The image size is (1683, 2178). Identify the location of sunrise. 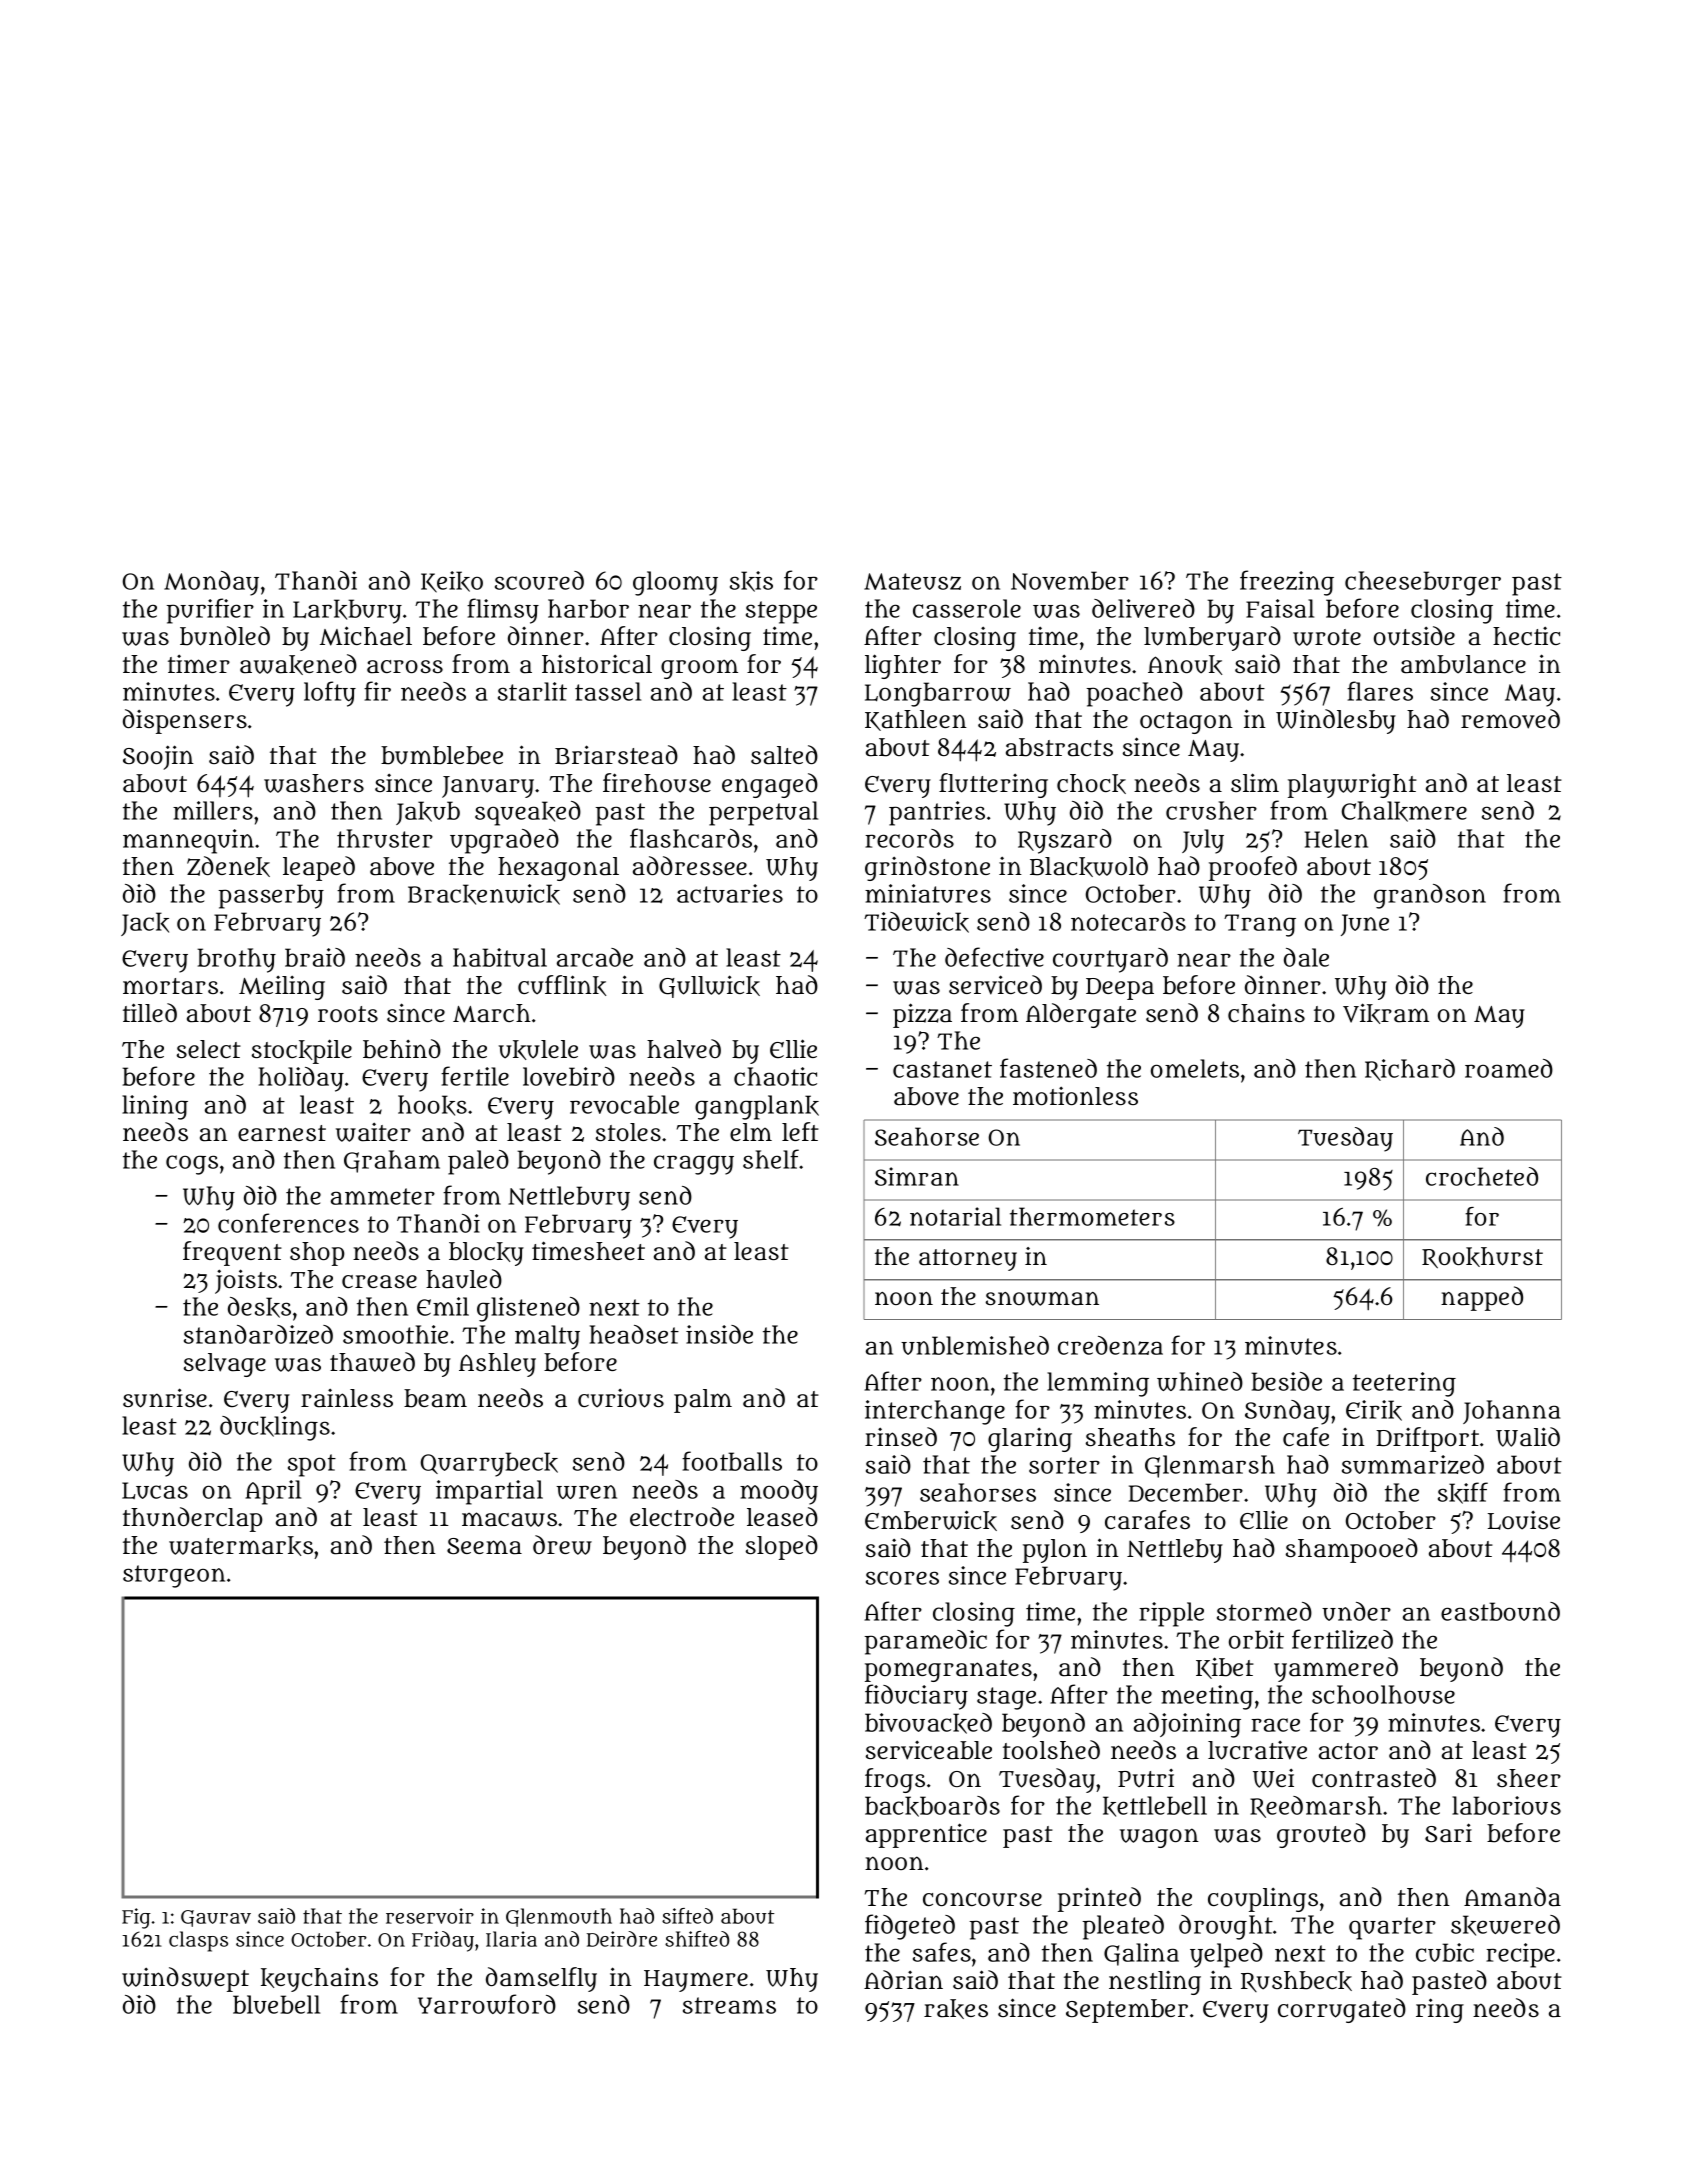
(165, 1398).
